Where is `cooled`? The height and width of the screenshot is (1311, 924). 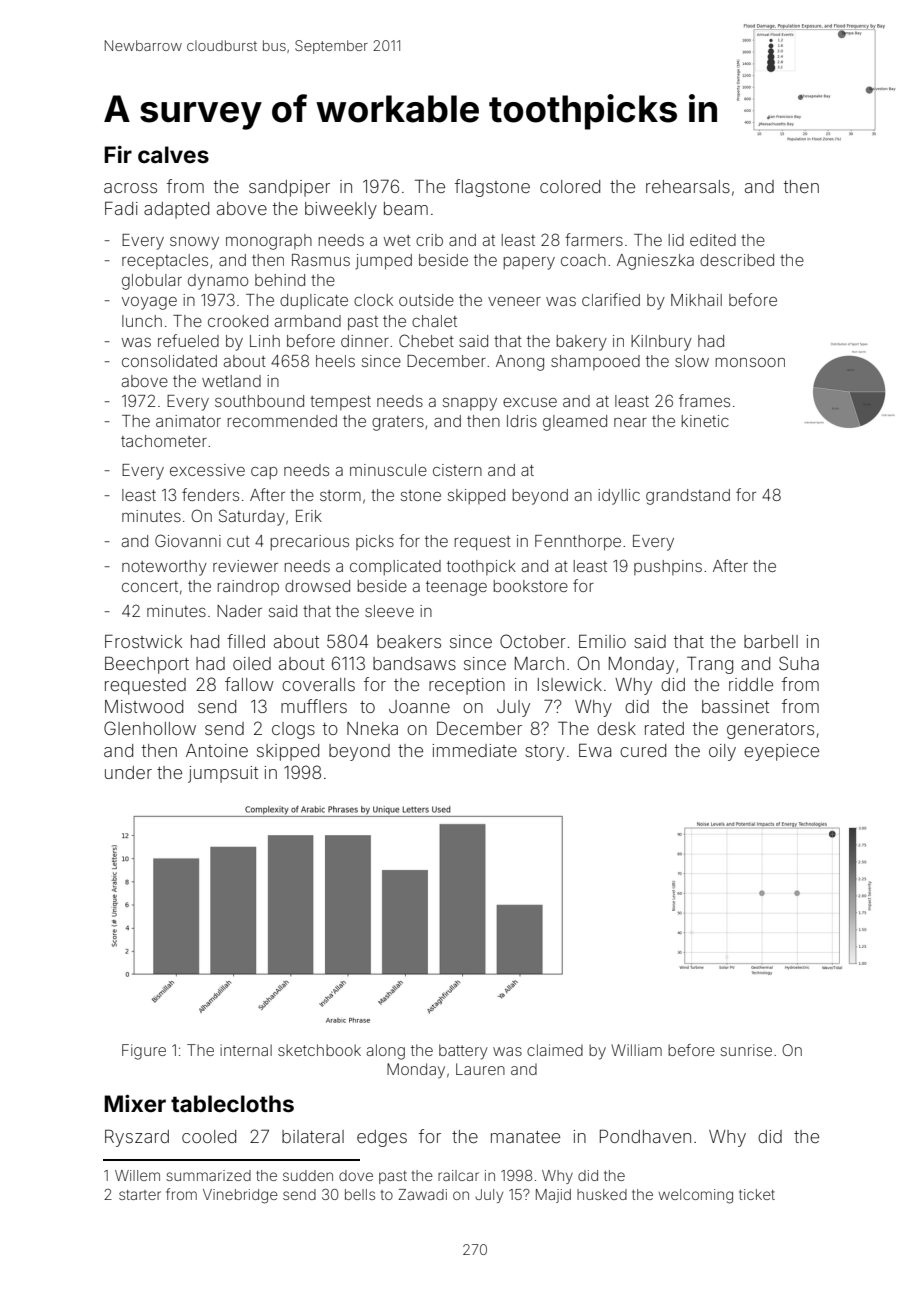
cooled is located at coordinates (209, 1136).
